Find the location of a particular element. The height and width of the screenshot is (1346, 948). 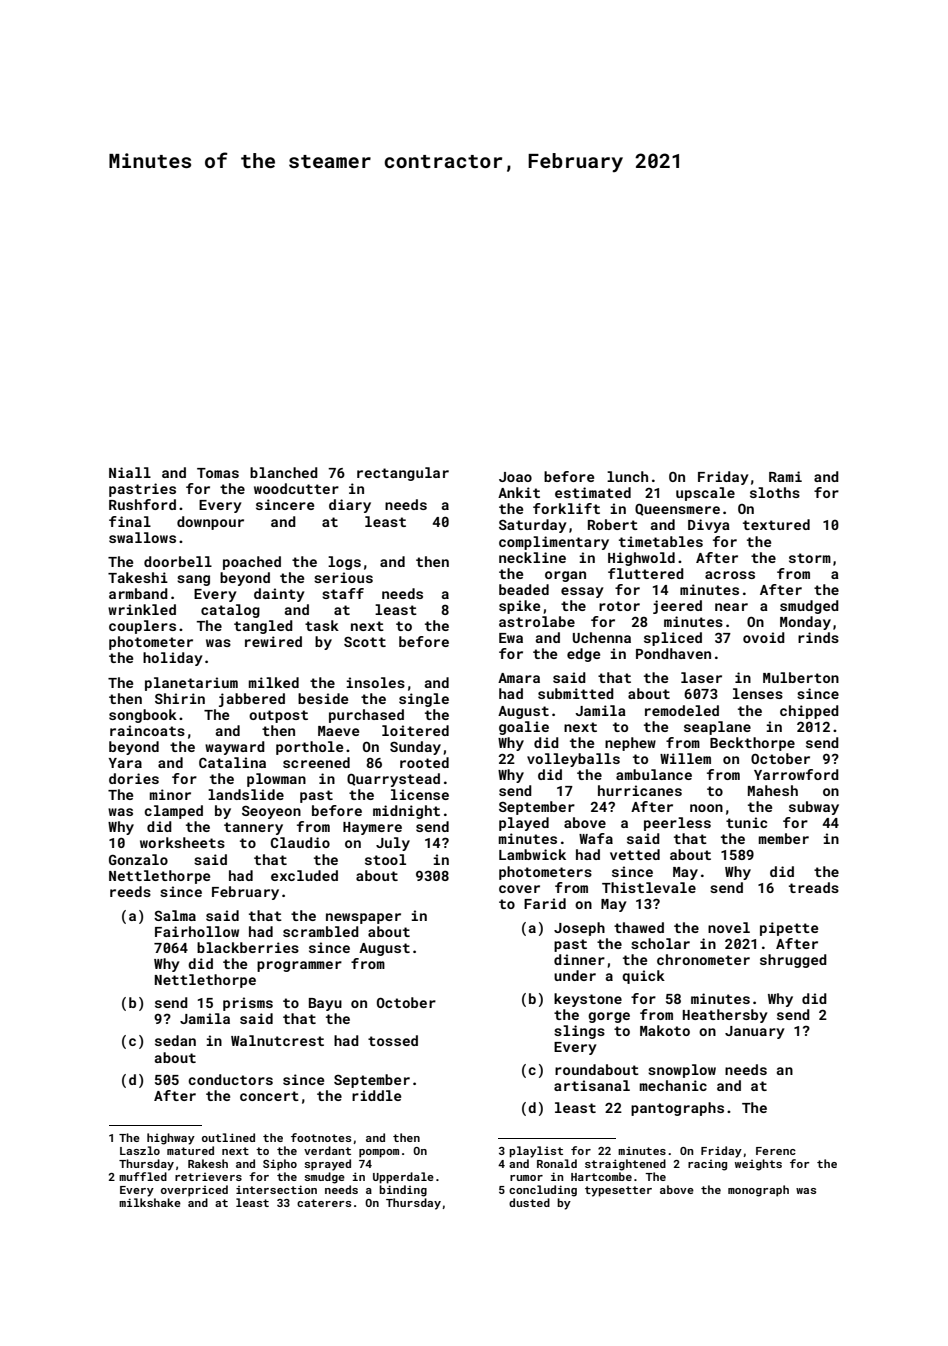

Rami is located at coordinates (785, 476).
